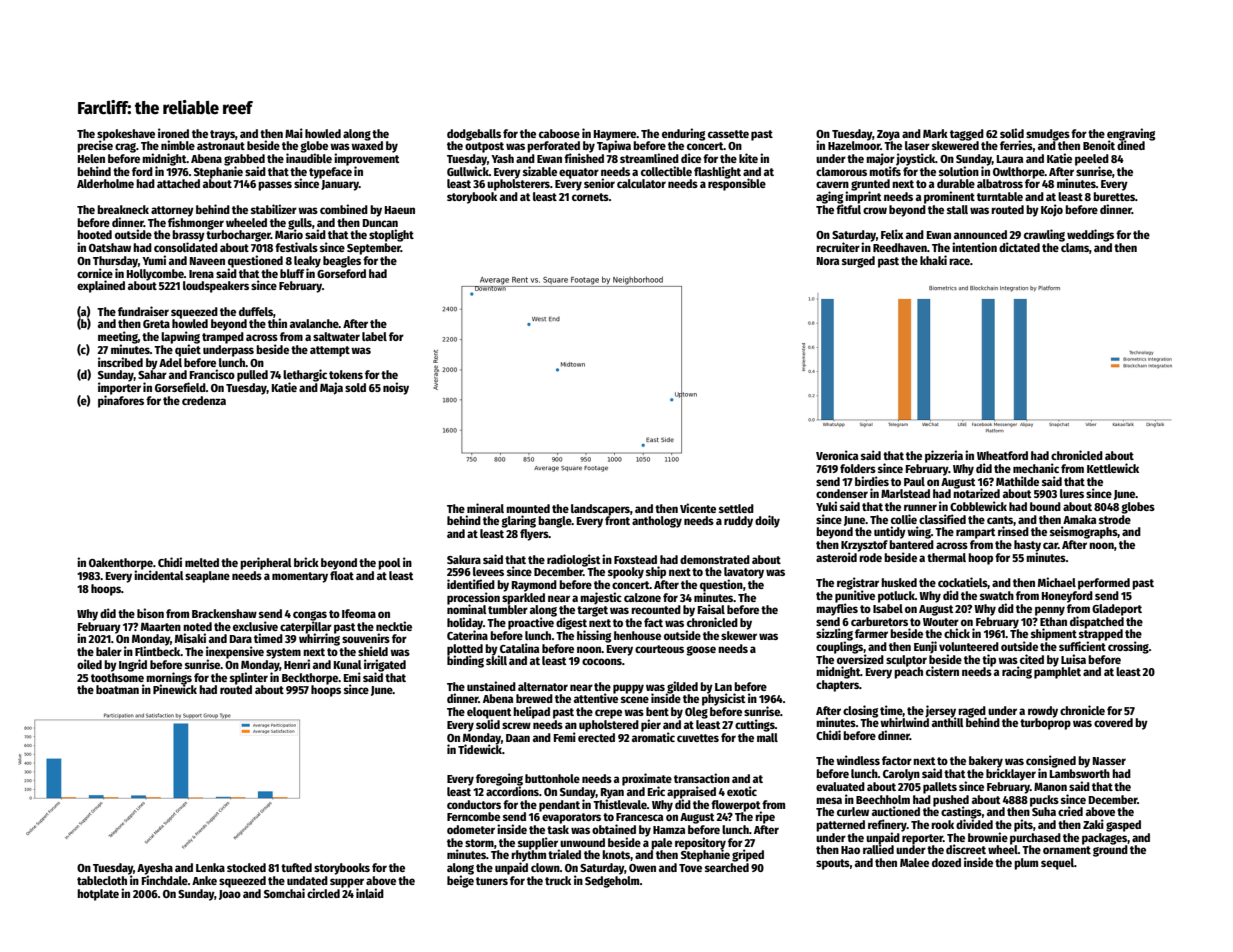 Image resolution: width=1233 pixels, height=952 pixels. What do you see at coordinates (837, 455) in the document?
I see `Veronica` at bounding box center [837, 455].
